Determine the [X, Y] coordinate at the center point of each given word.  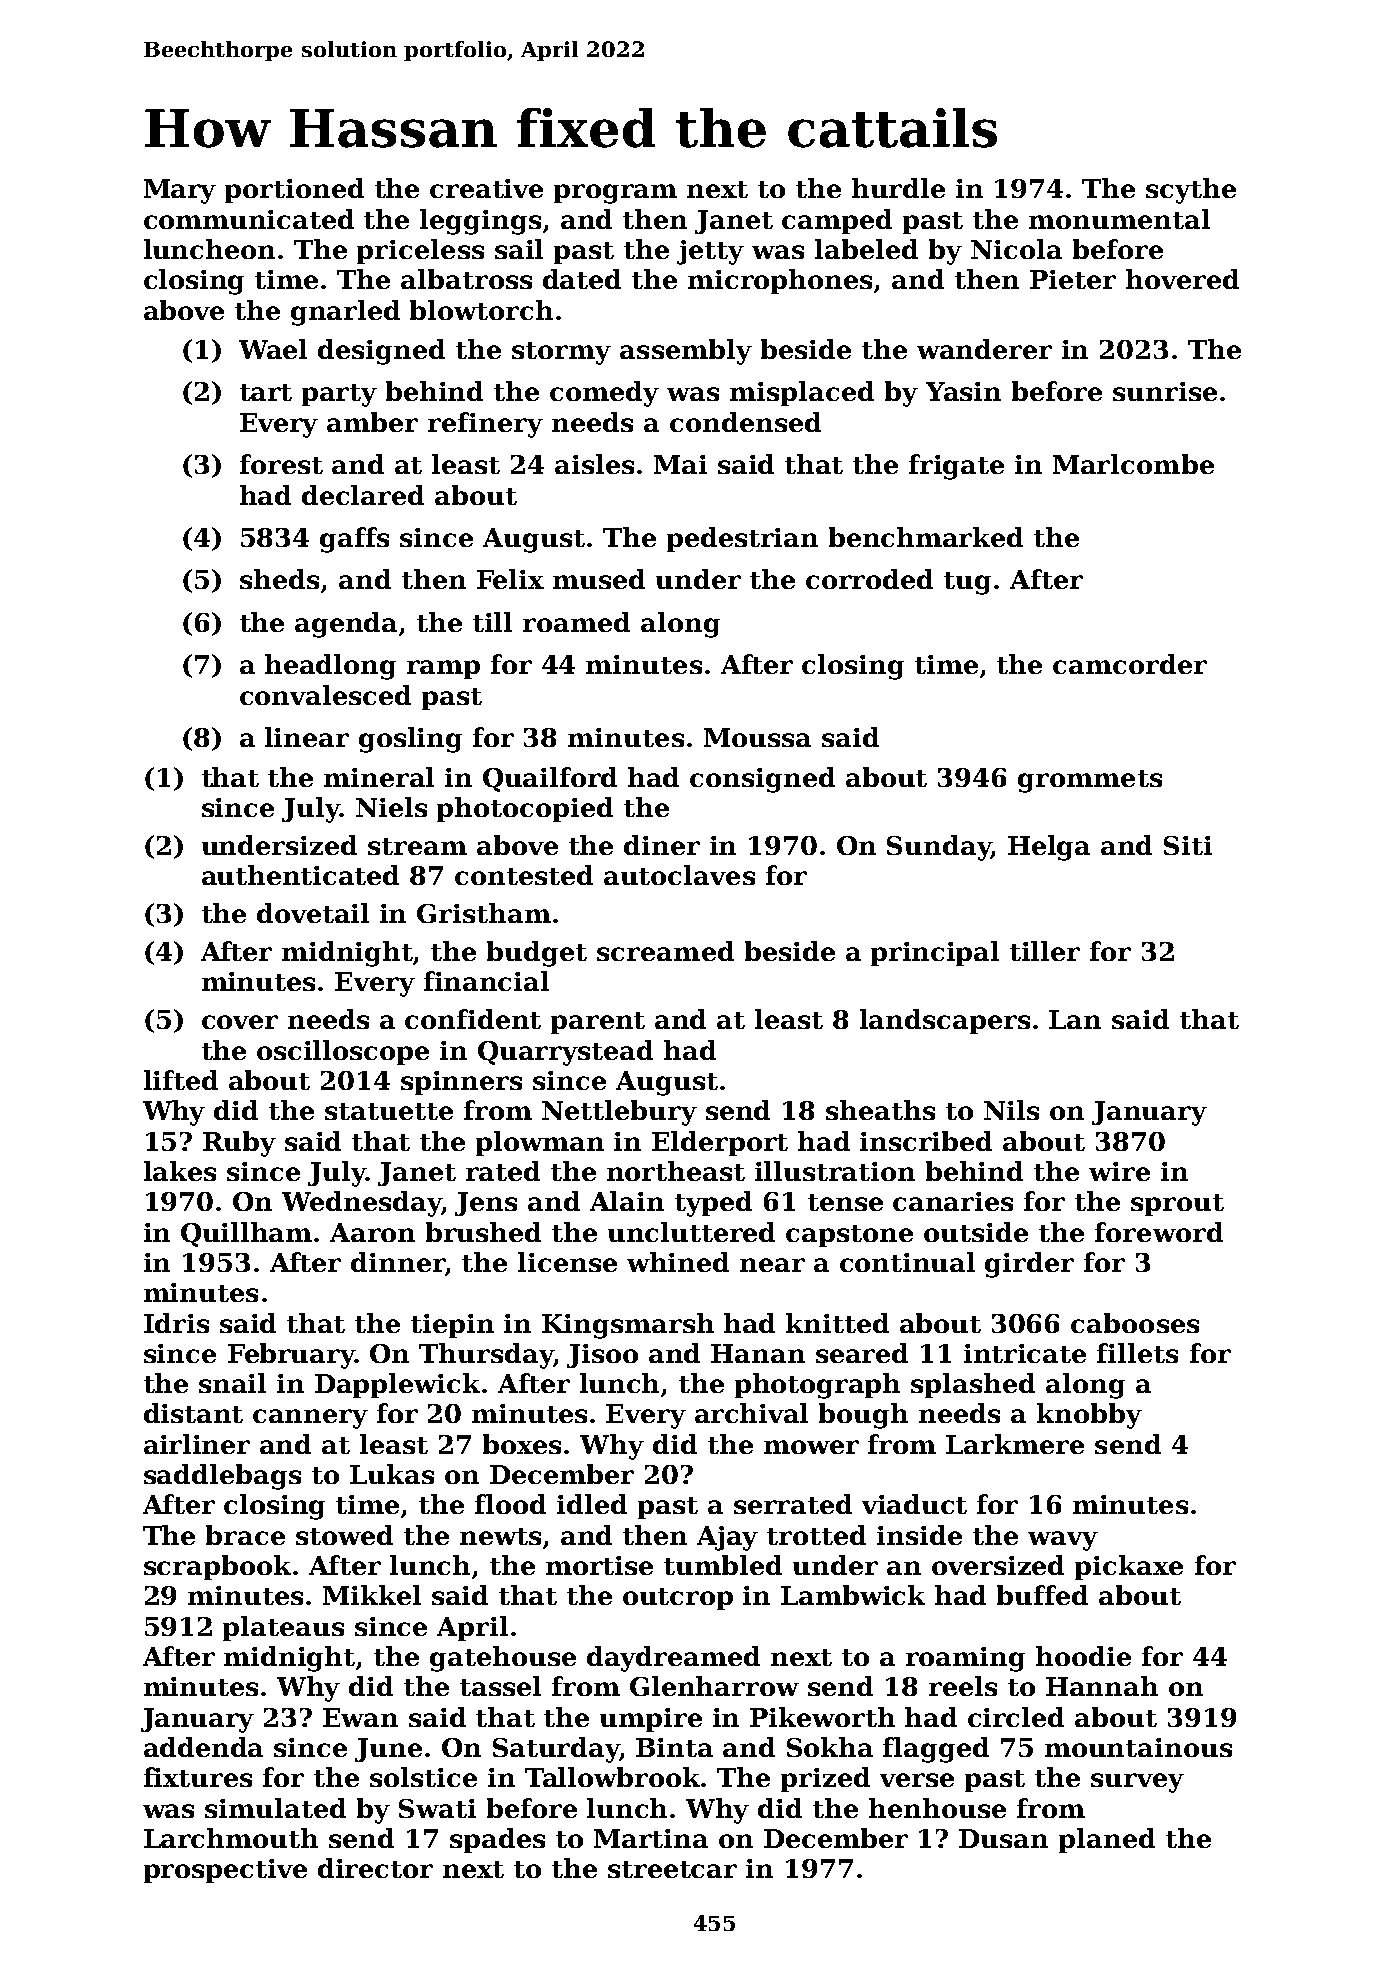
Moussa [757, 737]
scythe [1191, 191]
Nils [1011, 1110]
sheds [279, 579]
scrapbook [217, 1567]
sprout [1177, 1205]
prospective [225, 1871]
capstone [849, 1236]
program [615, 194]
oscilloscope [343, 1052]
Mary [180, 191]
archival [751, 1413]
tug [967, 583]
